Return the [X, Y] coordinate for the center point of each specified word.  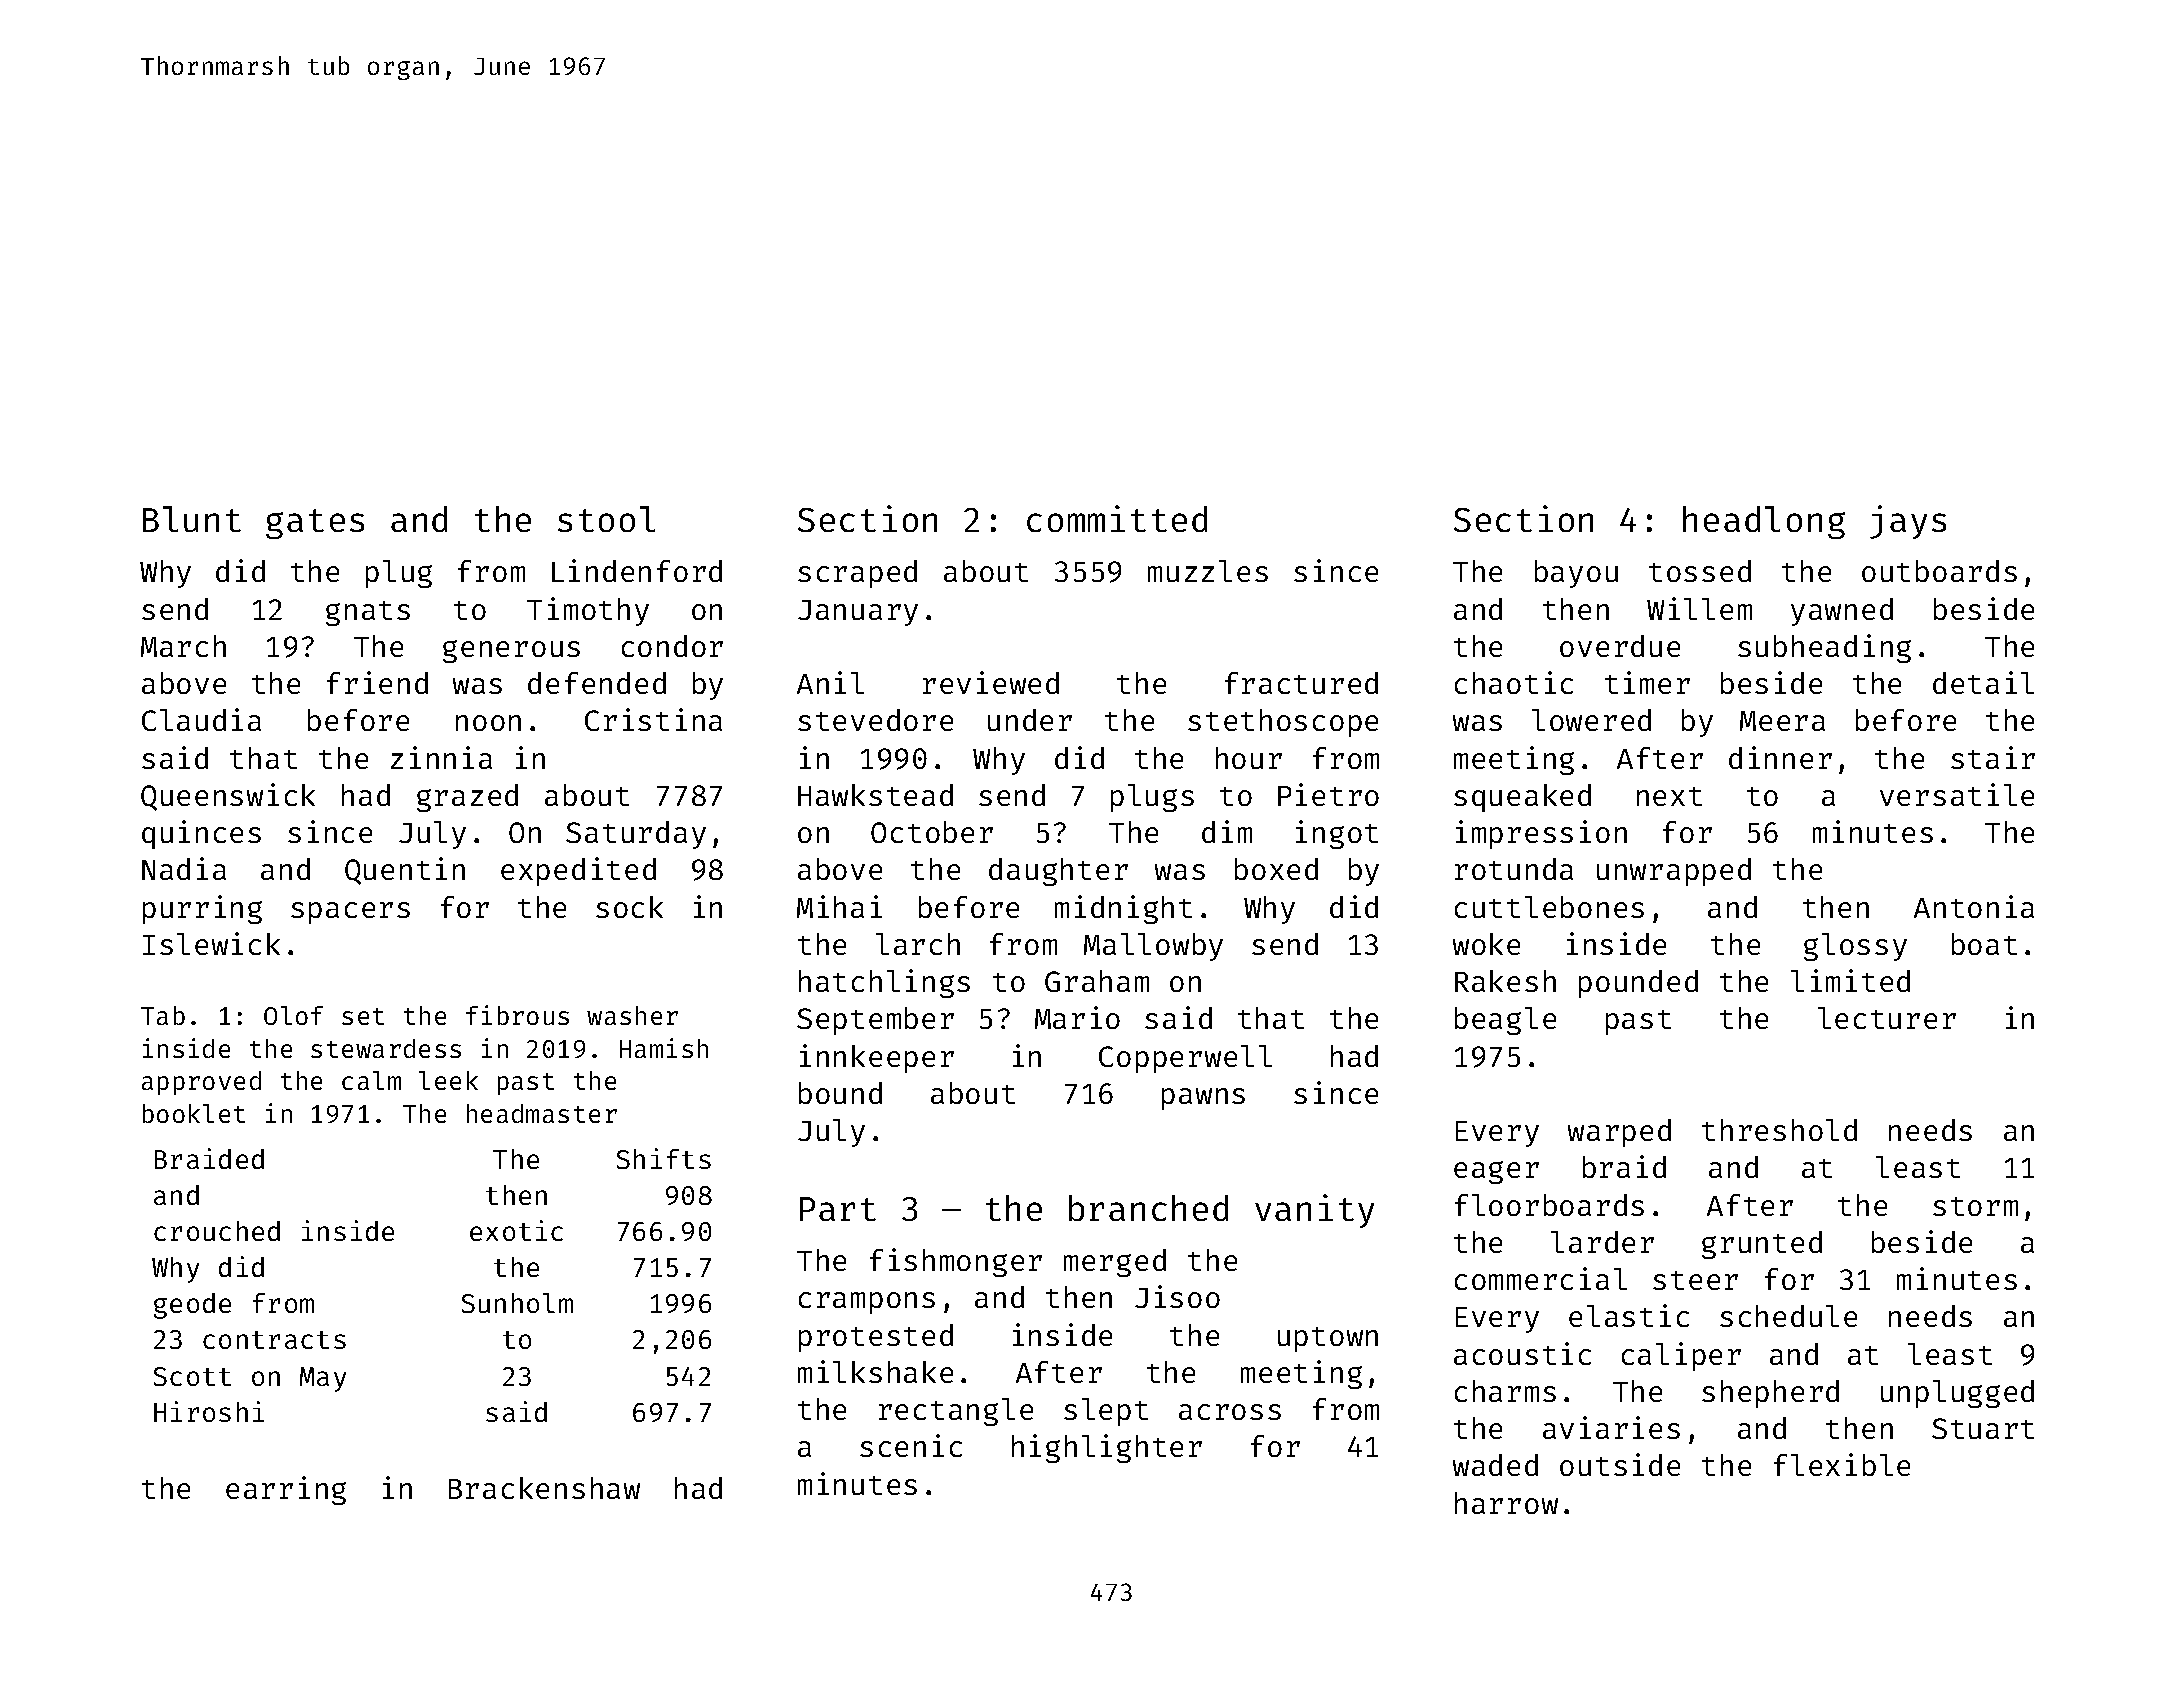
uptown [1328, 1339]
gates [315, 524]
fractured [1301, 683]
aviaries [1611, 1427]
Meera [1782, 721]
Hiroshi [209, 1411]
